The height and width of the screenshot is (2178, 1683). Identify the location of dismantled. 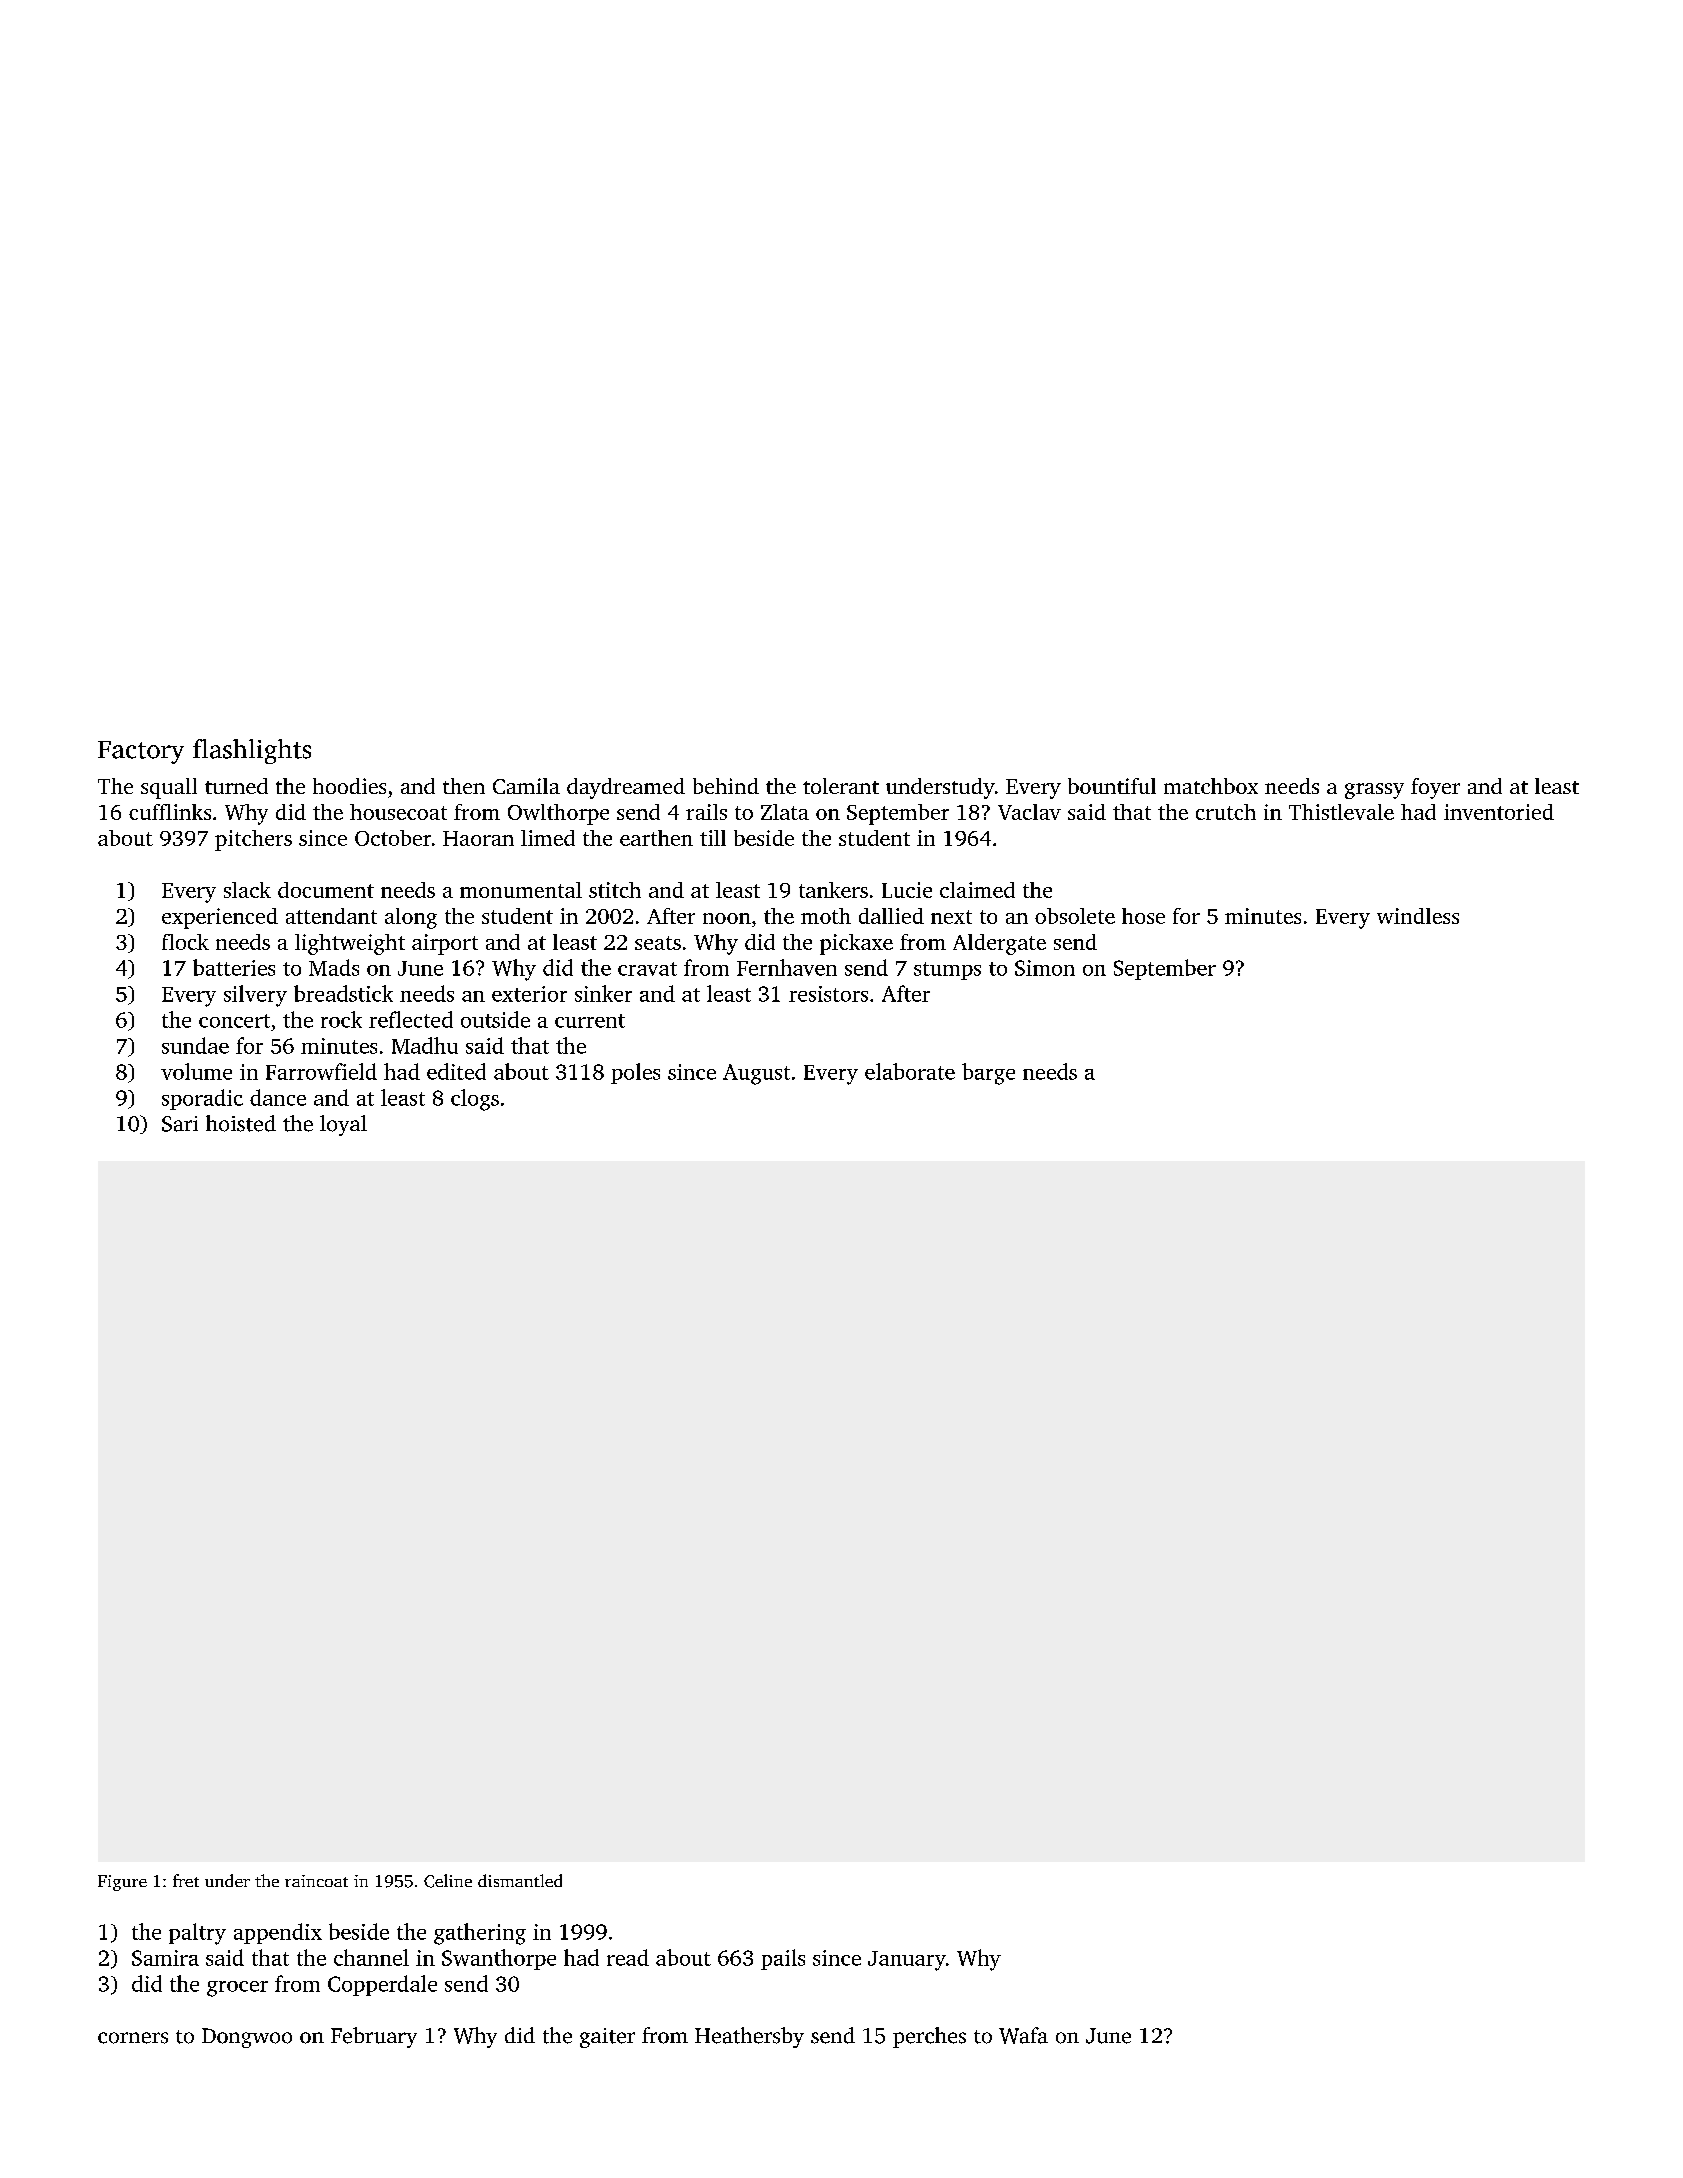
(520, 1880).
